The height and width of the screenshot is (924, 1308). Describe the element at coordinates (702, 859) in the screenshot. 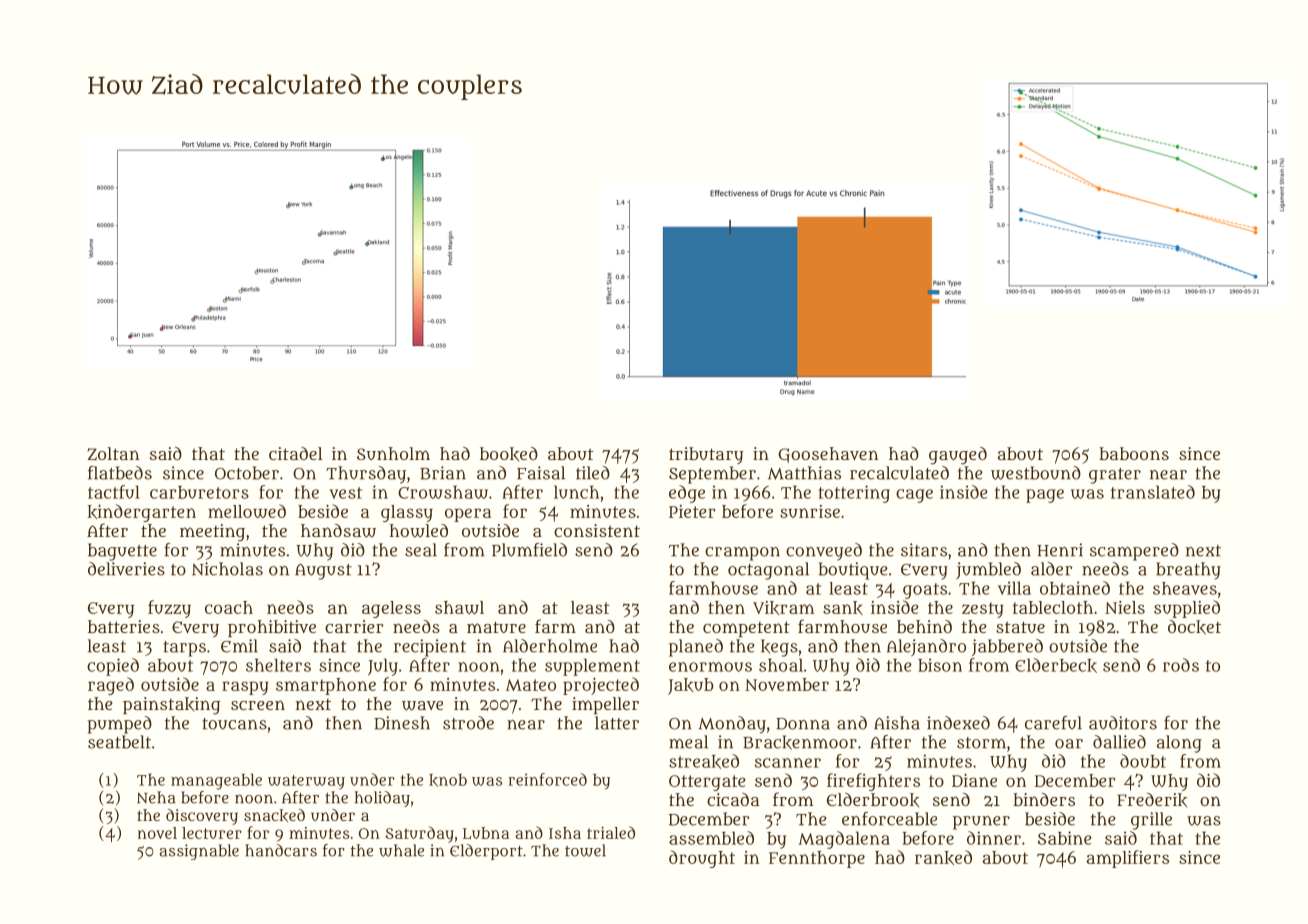

I see `drought` at that location.
